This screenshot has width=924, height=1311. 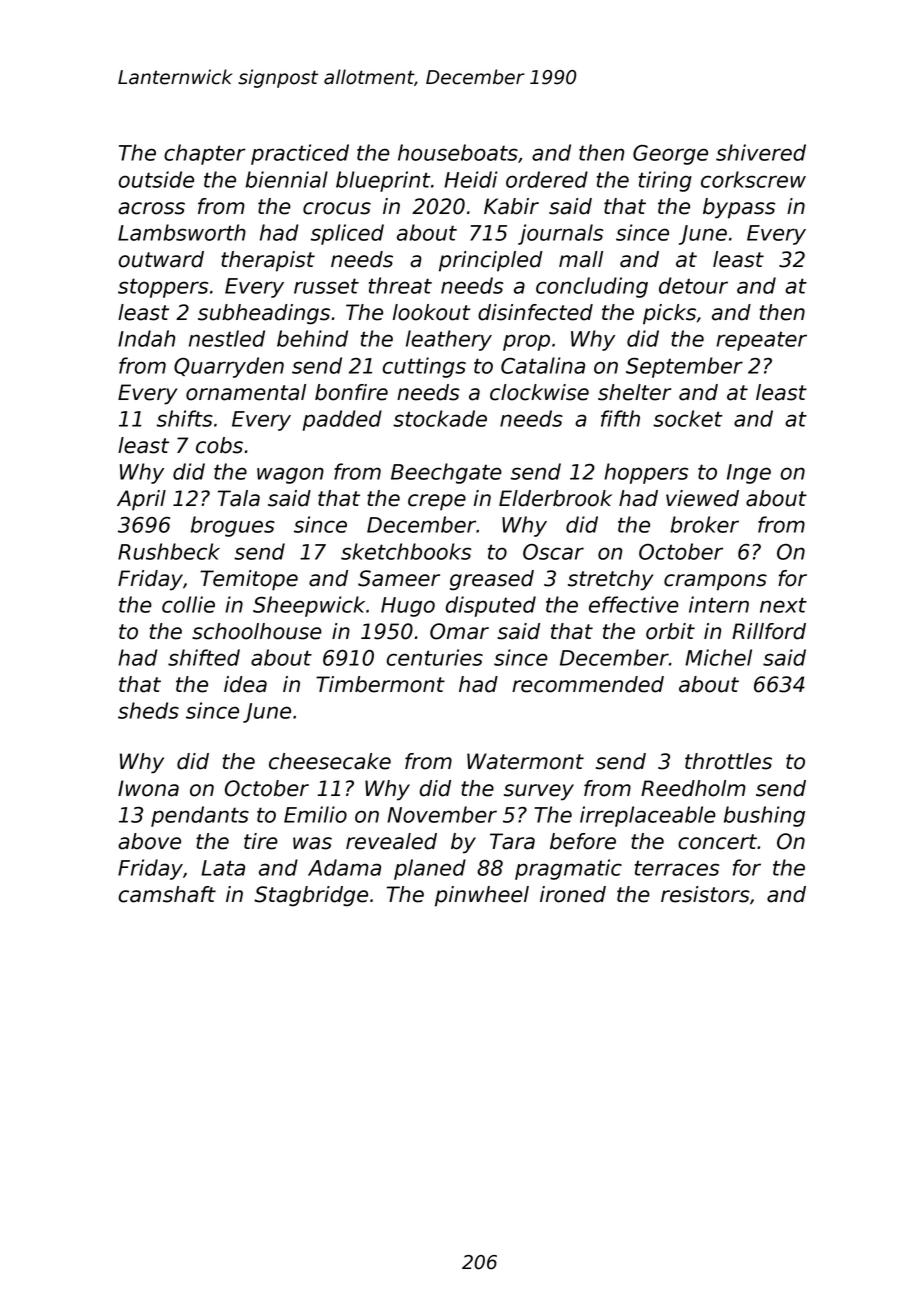 What do you see at coordinates (383, 181) in the screenshot?
I see `blueprint` at bounding box center [383, 181].
